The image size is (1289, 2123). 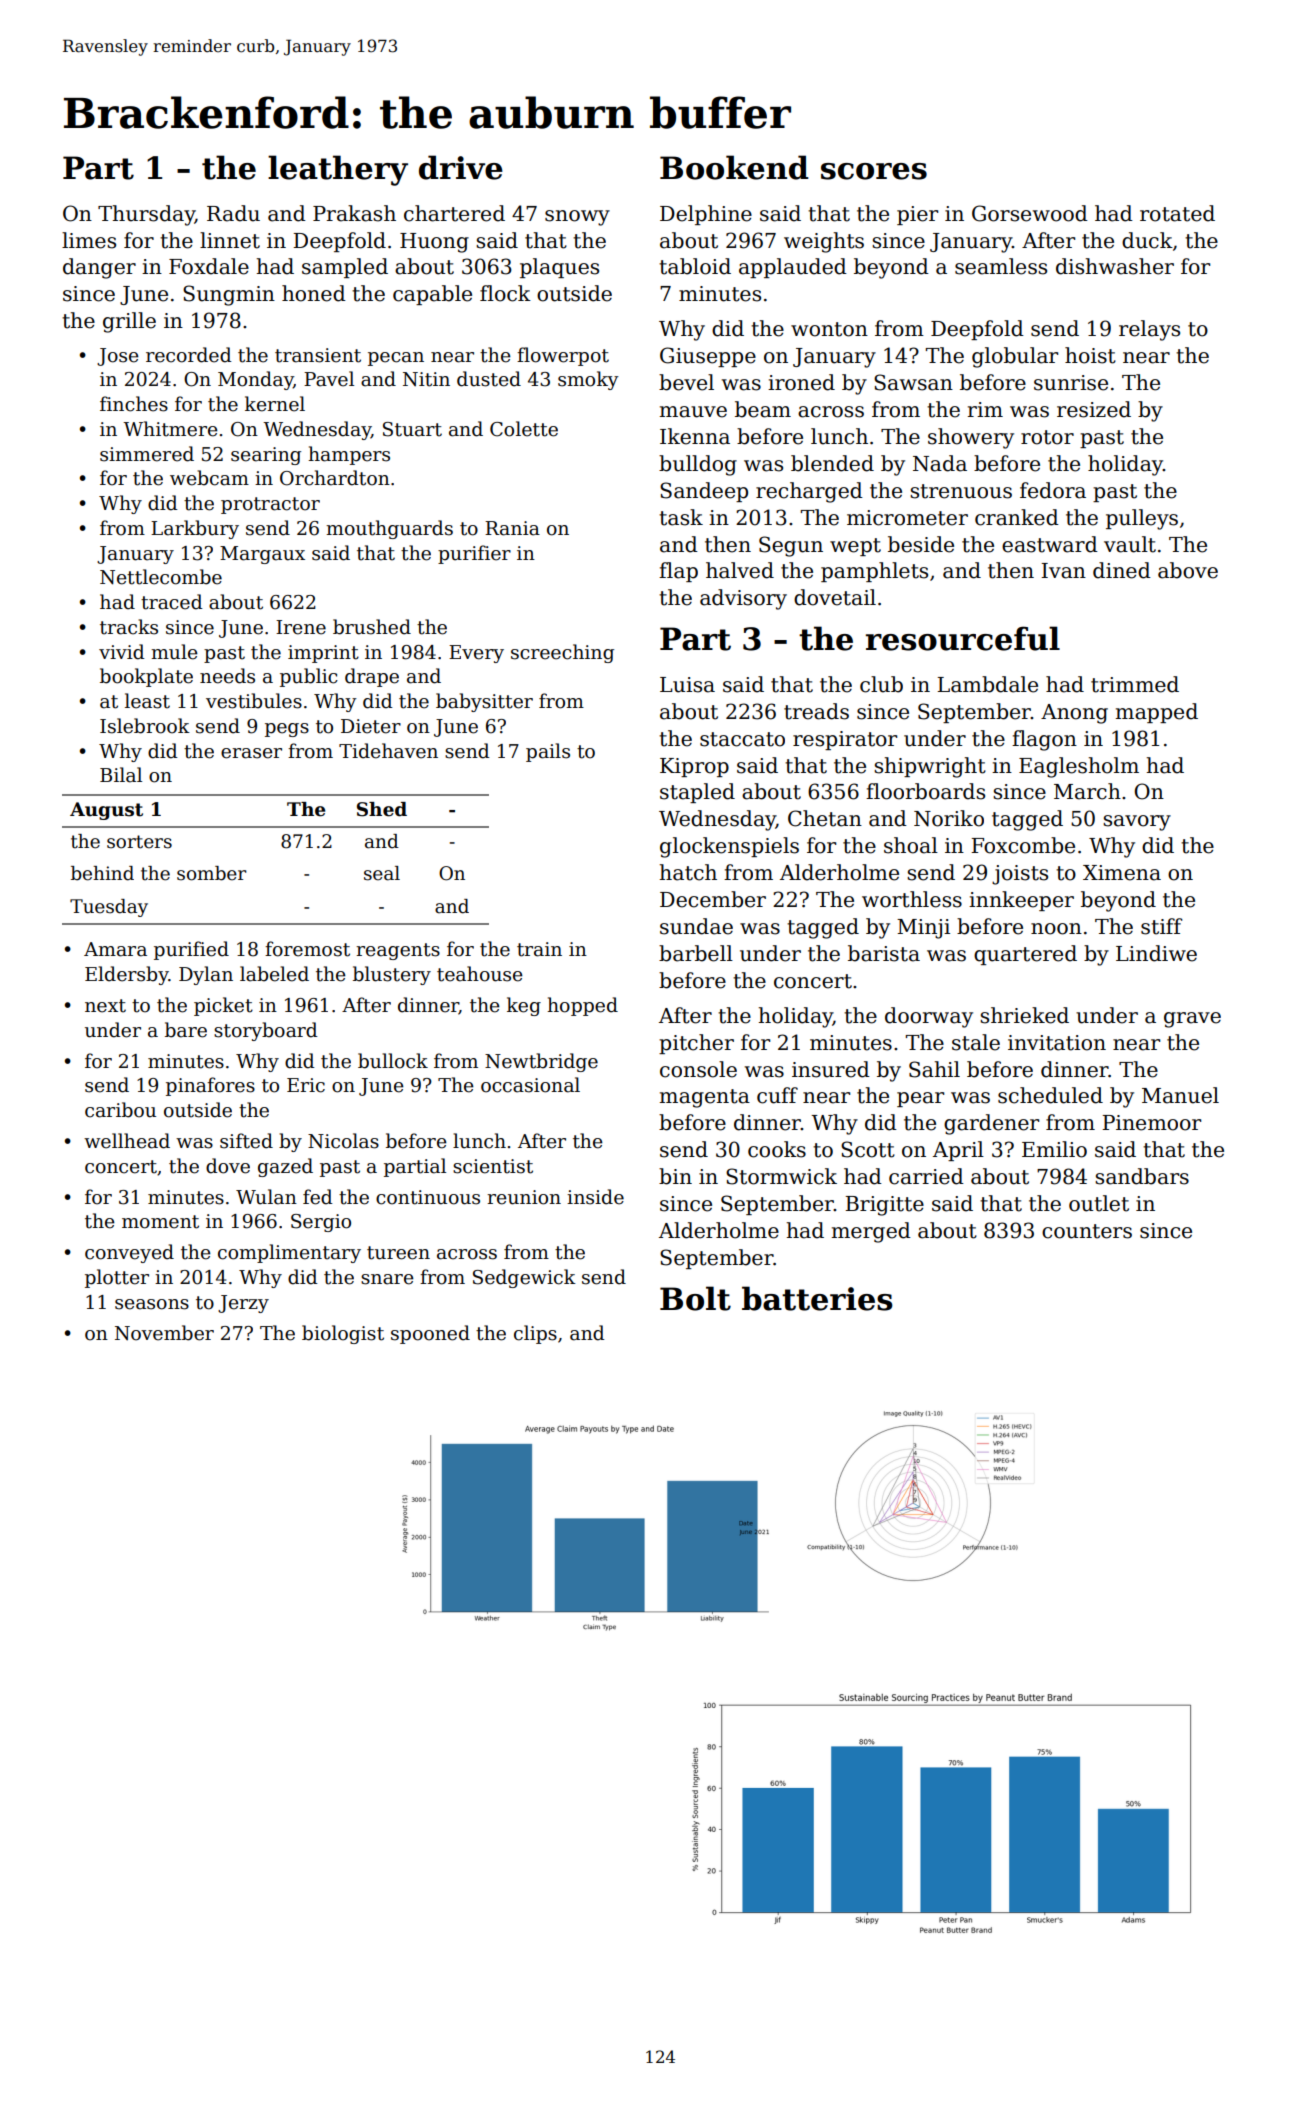 What do you see at coordinates (734, 167) in the screenshot?
I see `Bookend` at bounding box center [734, 167].
